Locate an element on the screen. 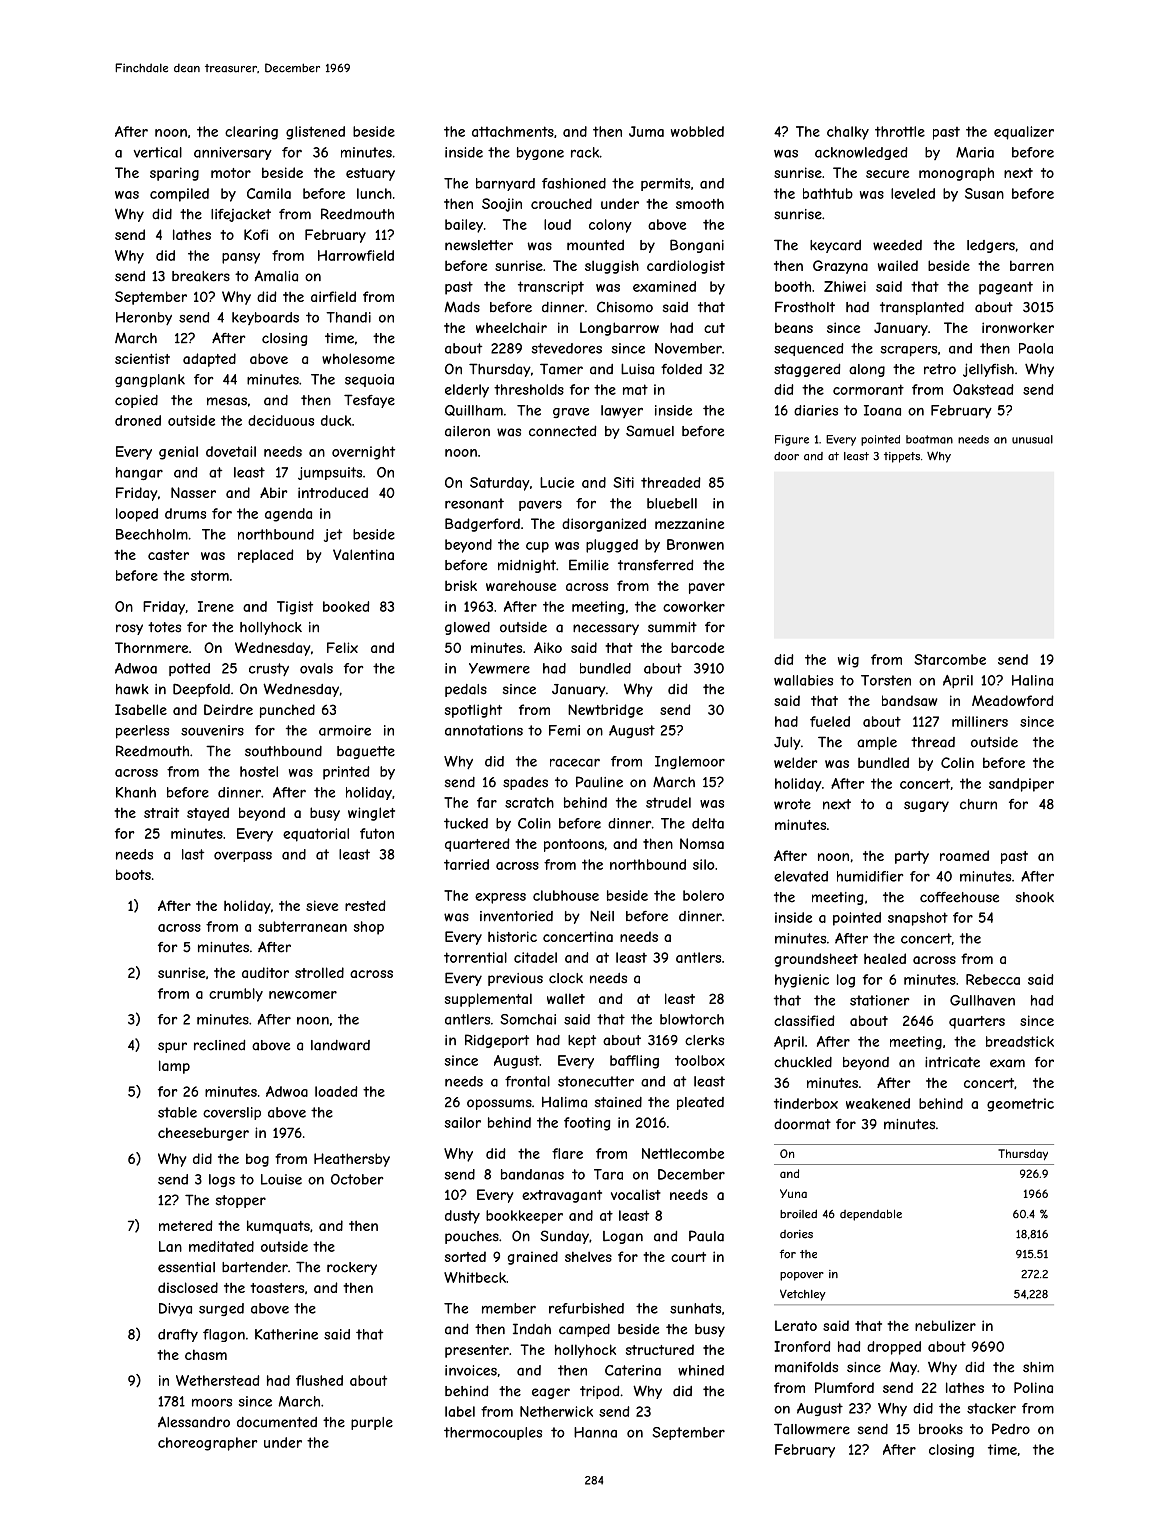 This screenshot has width=1169, height=1513. supplemental is located at coordinates (488, 1000).
